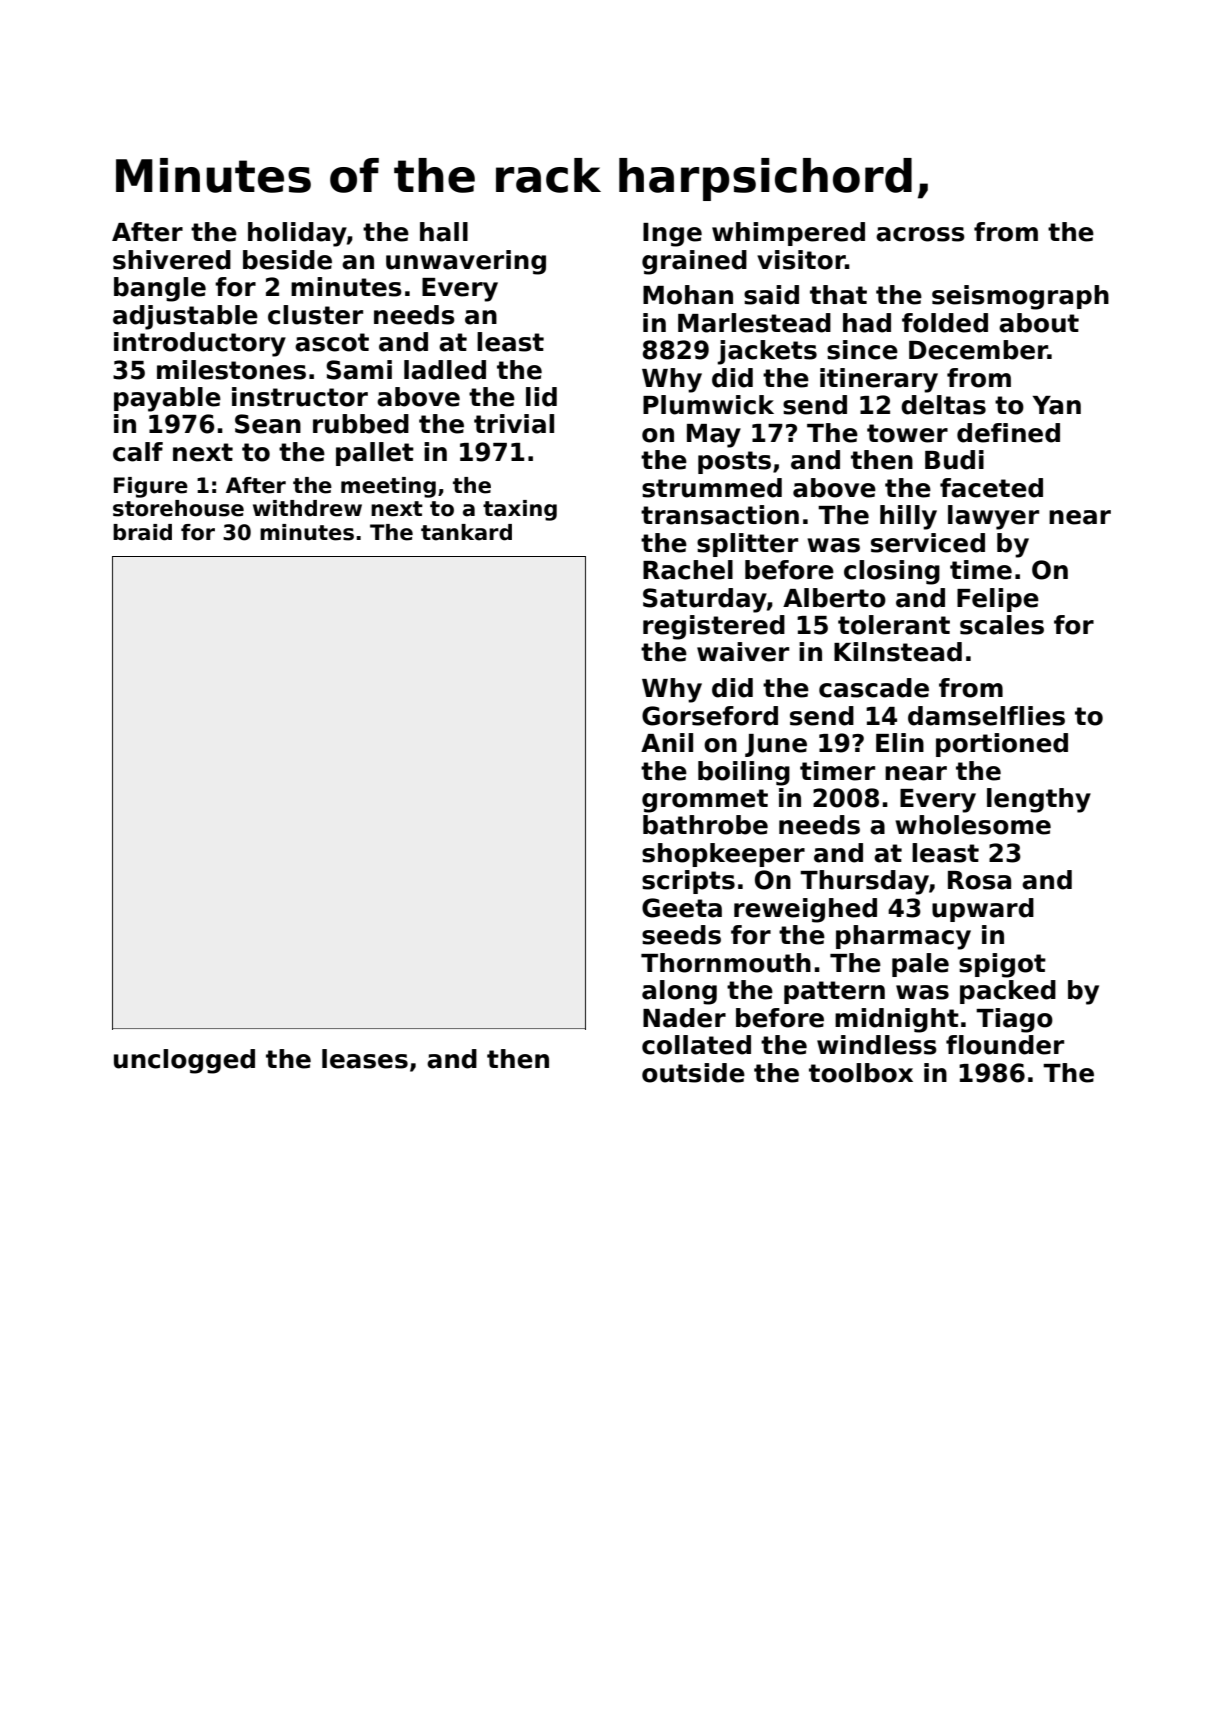 This screenshot has height=1736, width=1227. What do you see at coordinates (898, 652) in the screenshot?
I see `Kilnstead` at bounding box center [898, 652].
